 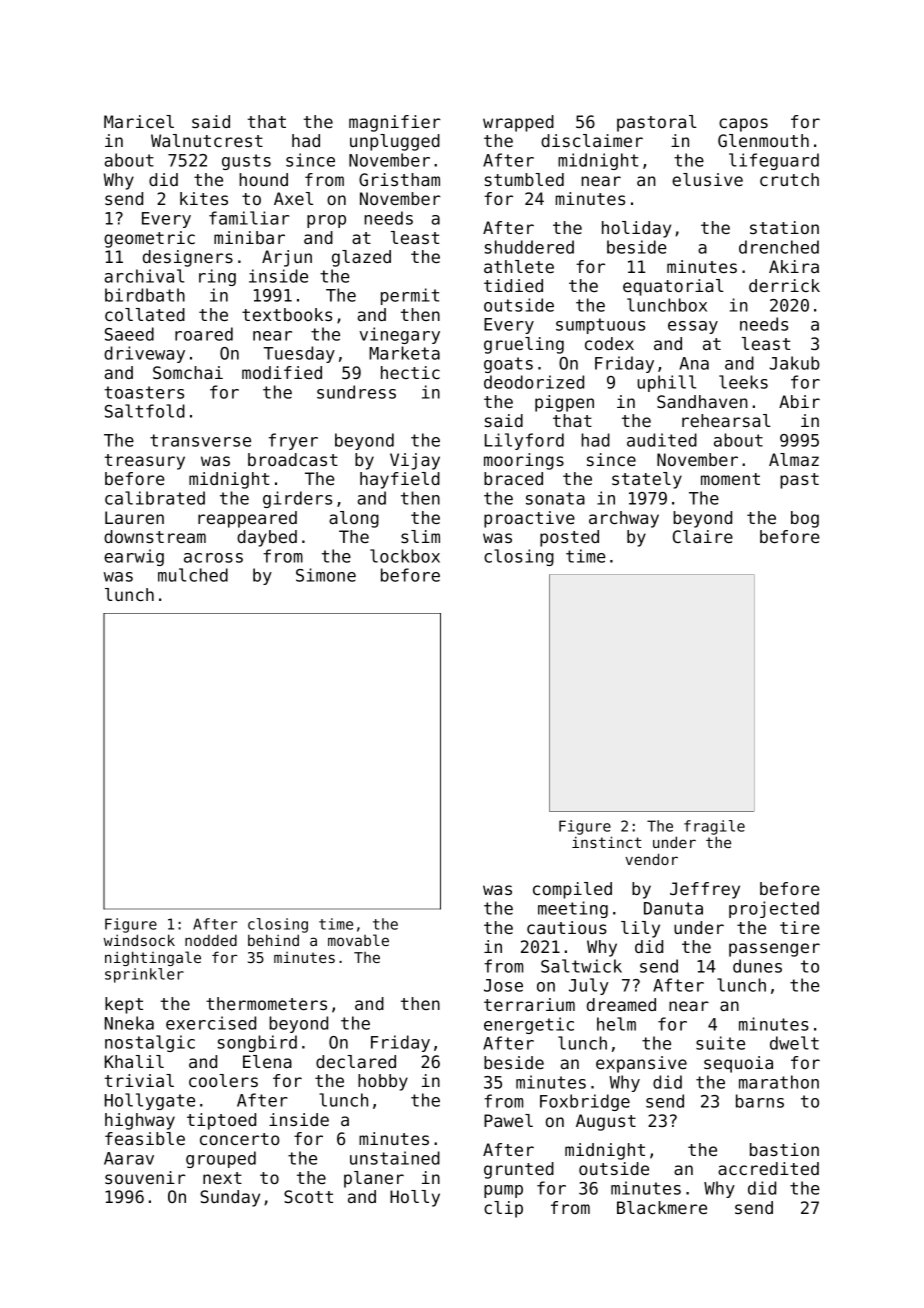 What do you see at coordinates (129, 1158) in the page?
I see `Aarav` at bounding box center [129, 1158].
